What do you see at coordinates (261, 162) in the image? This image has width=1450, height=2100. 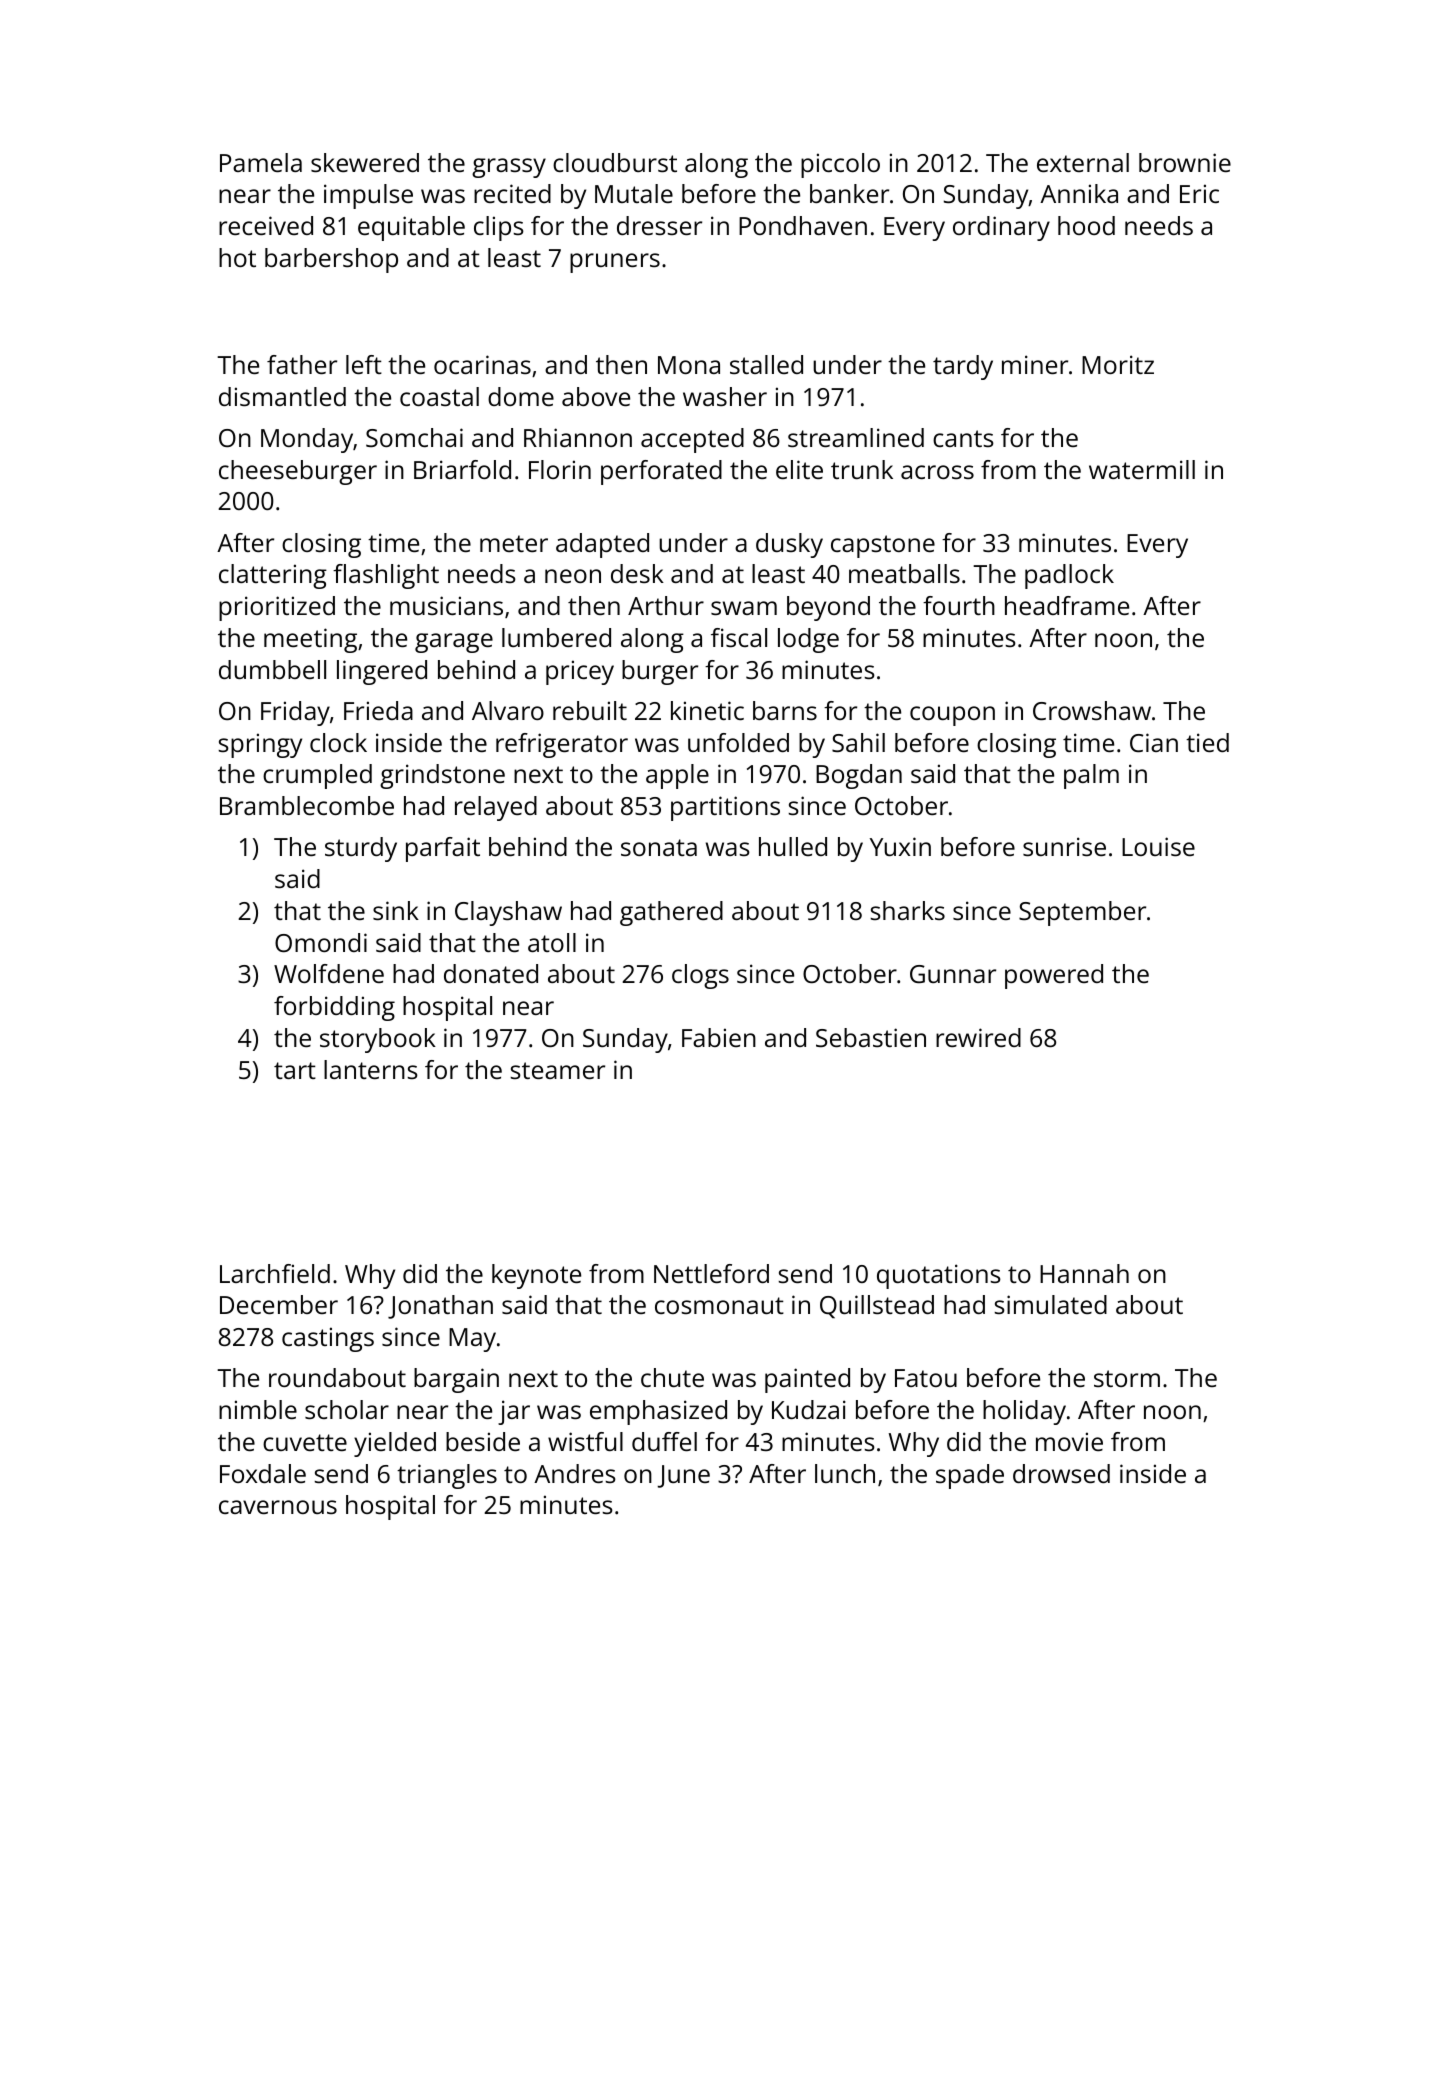 I see `Pamela` at bounding box center [261, 162].
